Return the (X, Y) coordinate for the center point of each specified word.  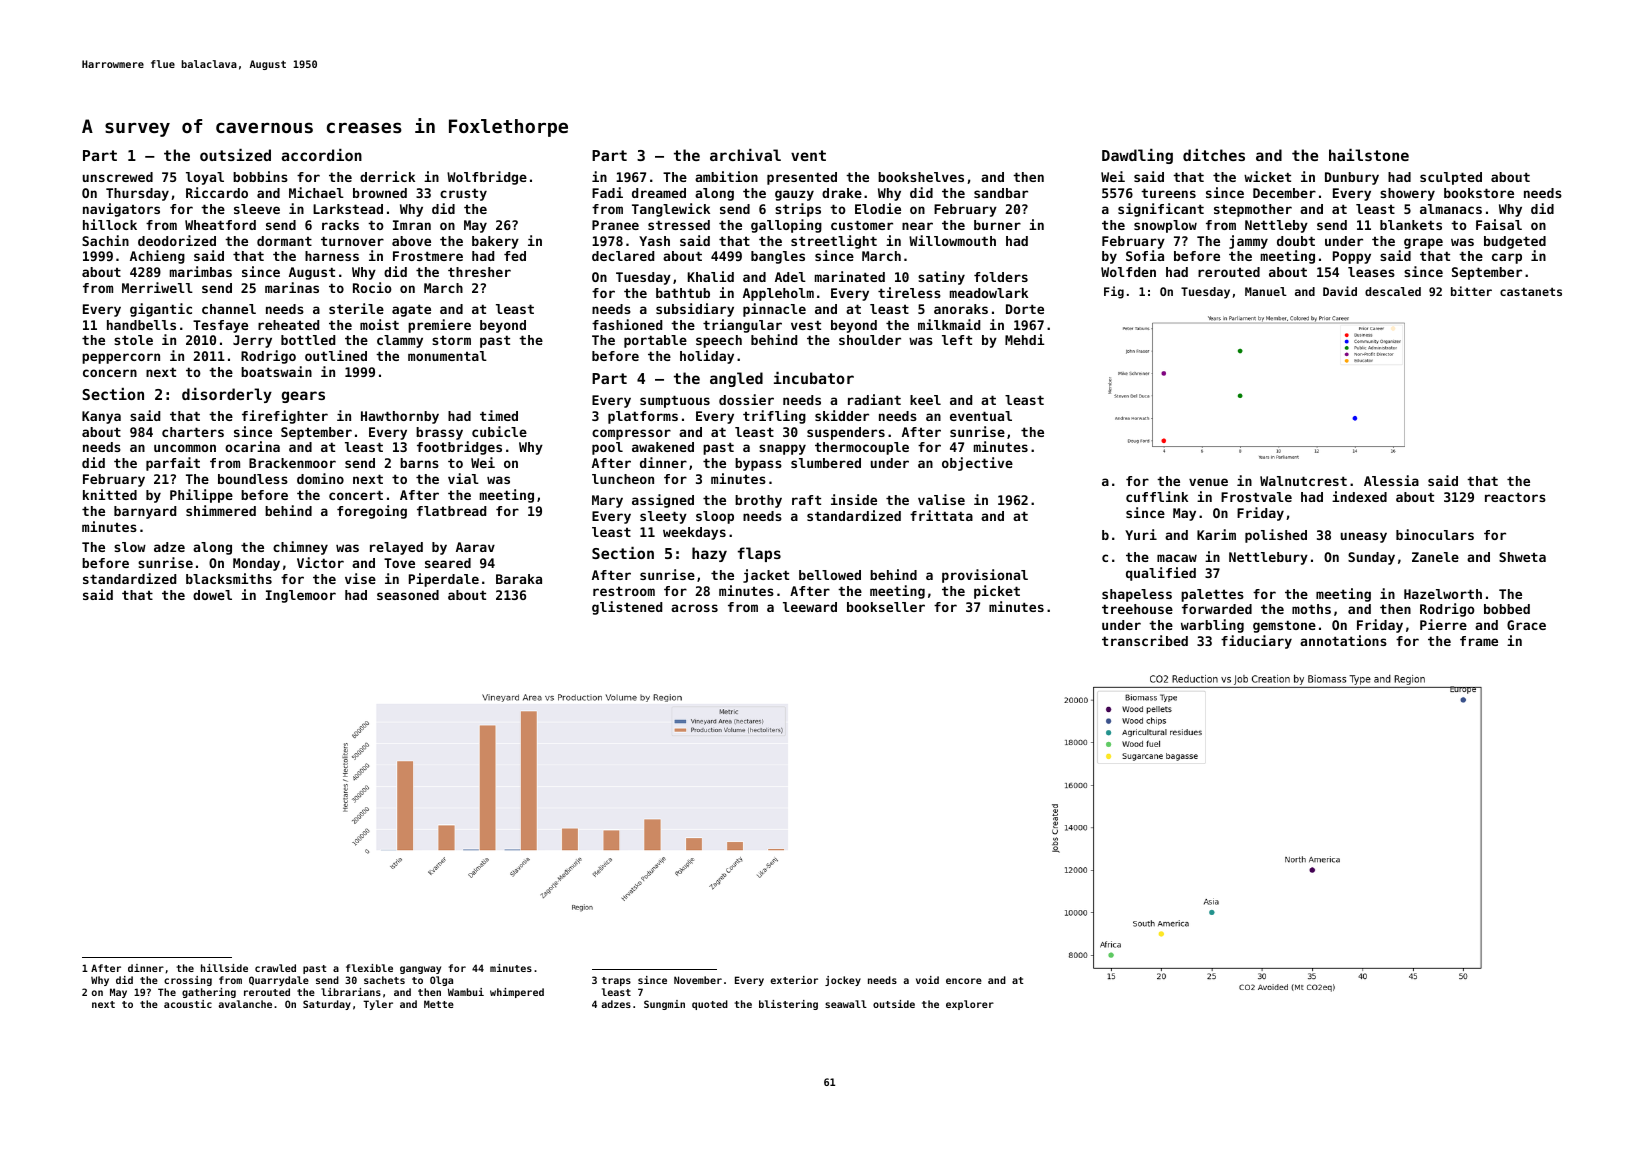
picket (997, 592)
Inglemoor (301, 596)
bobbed (1507, 609)
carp (1507, 258)
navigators (121, 210)
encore (964, 981)
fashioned (627, 324)
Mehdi (1025, 339)
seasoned (408, 595)
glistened (627, 608)
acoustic (188, 1004)
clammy (400, 341)
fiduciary (1256, 642)
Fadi (607, 192)
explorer (970, 1005)
